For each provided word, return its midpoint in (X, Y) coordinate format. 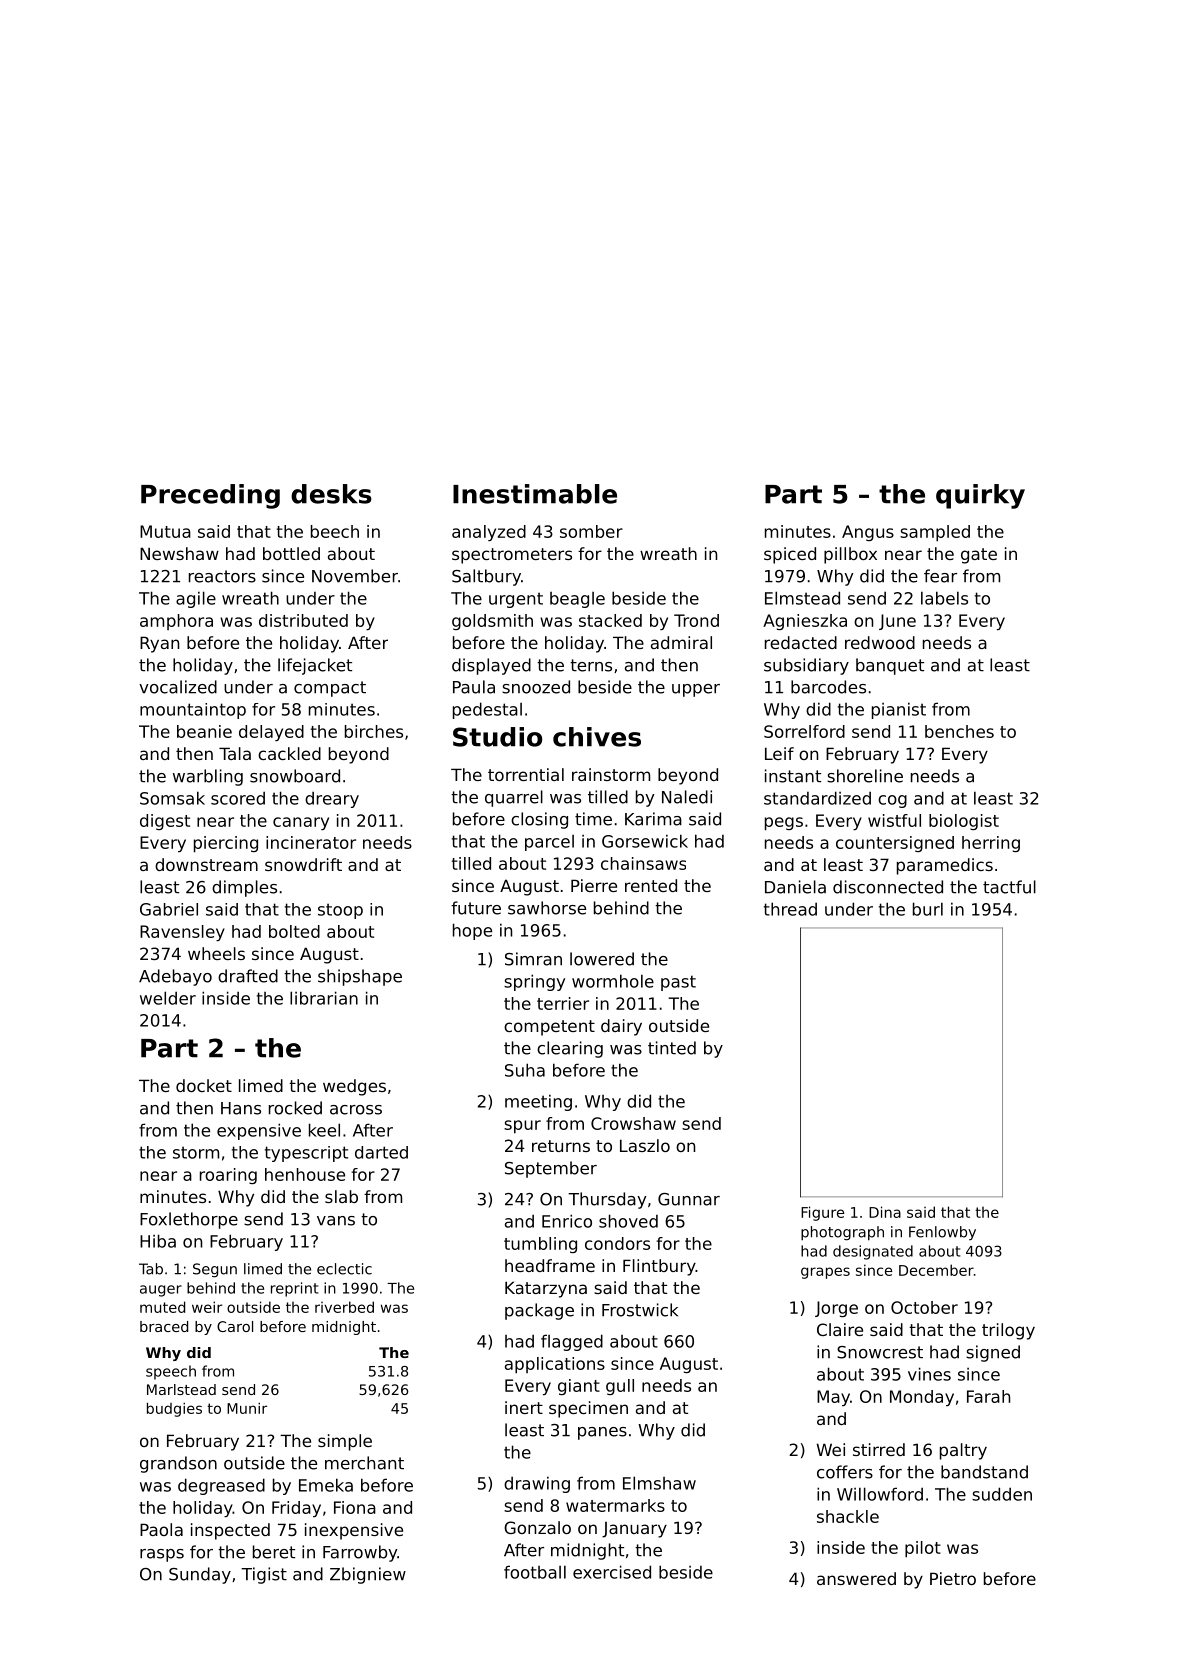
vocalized (178, 687)
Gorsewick (645, 841)
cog (892, 801)
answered (856, 1578)
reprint (294, 1289)
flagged (572, 1342)
